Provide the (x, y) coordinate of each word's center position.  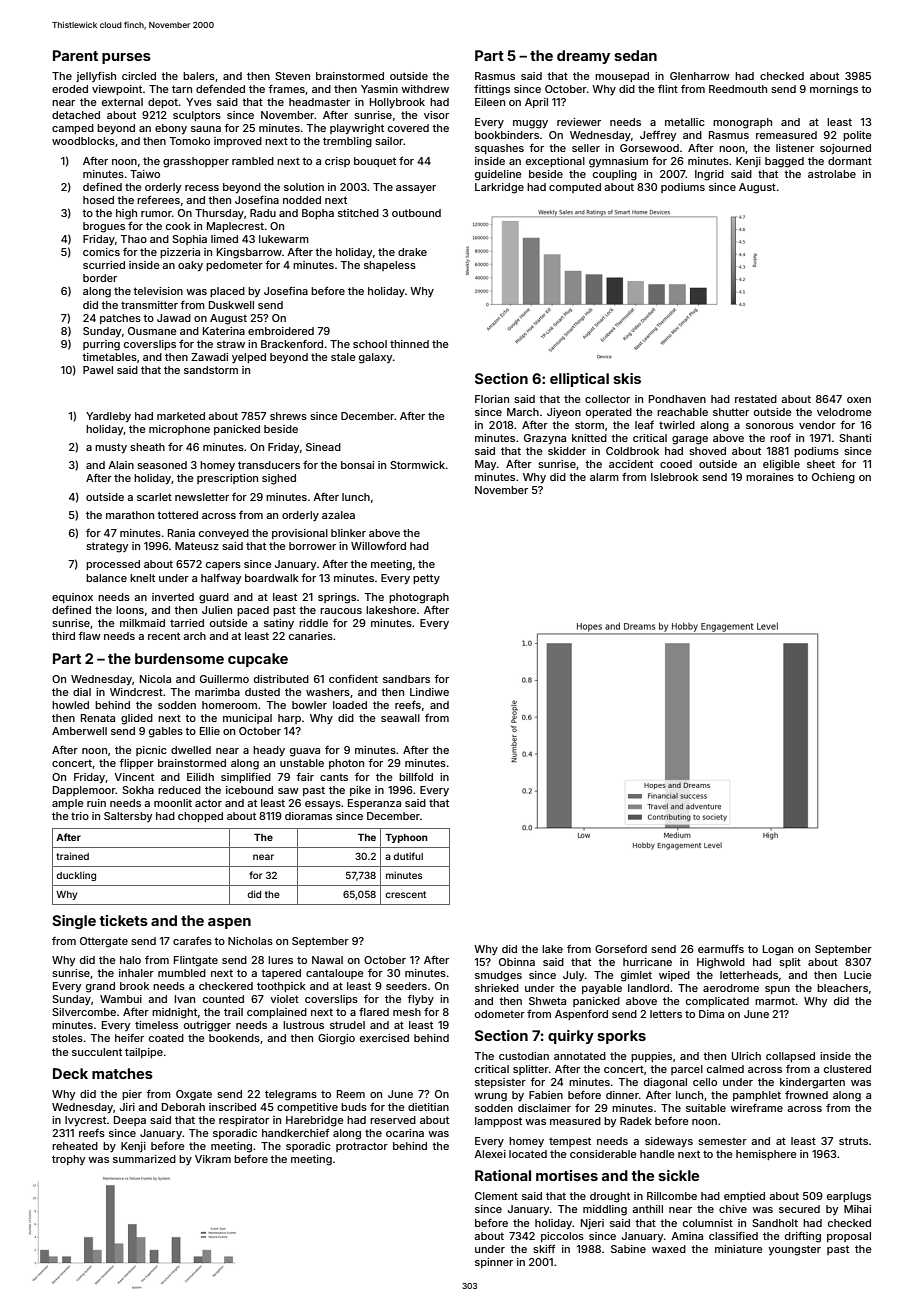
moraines (770, 477)
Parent (75, 55)
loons (130, 610)
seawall (400, 718)
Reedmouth (738, 89)
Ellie (210, 731)
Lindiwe (429, 692)
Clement (496, 1196)
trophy (68, 1160)
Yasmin (379, 89)
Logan (778, 950)
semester (722, 1141)
